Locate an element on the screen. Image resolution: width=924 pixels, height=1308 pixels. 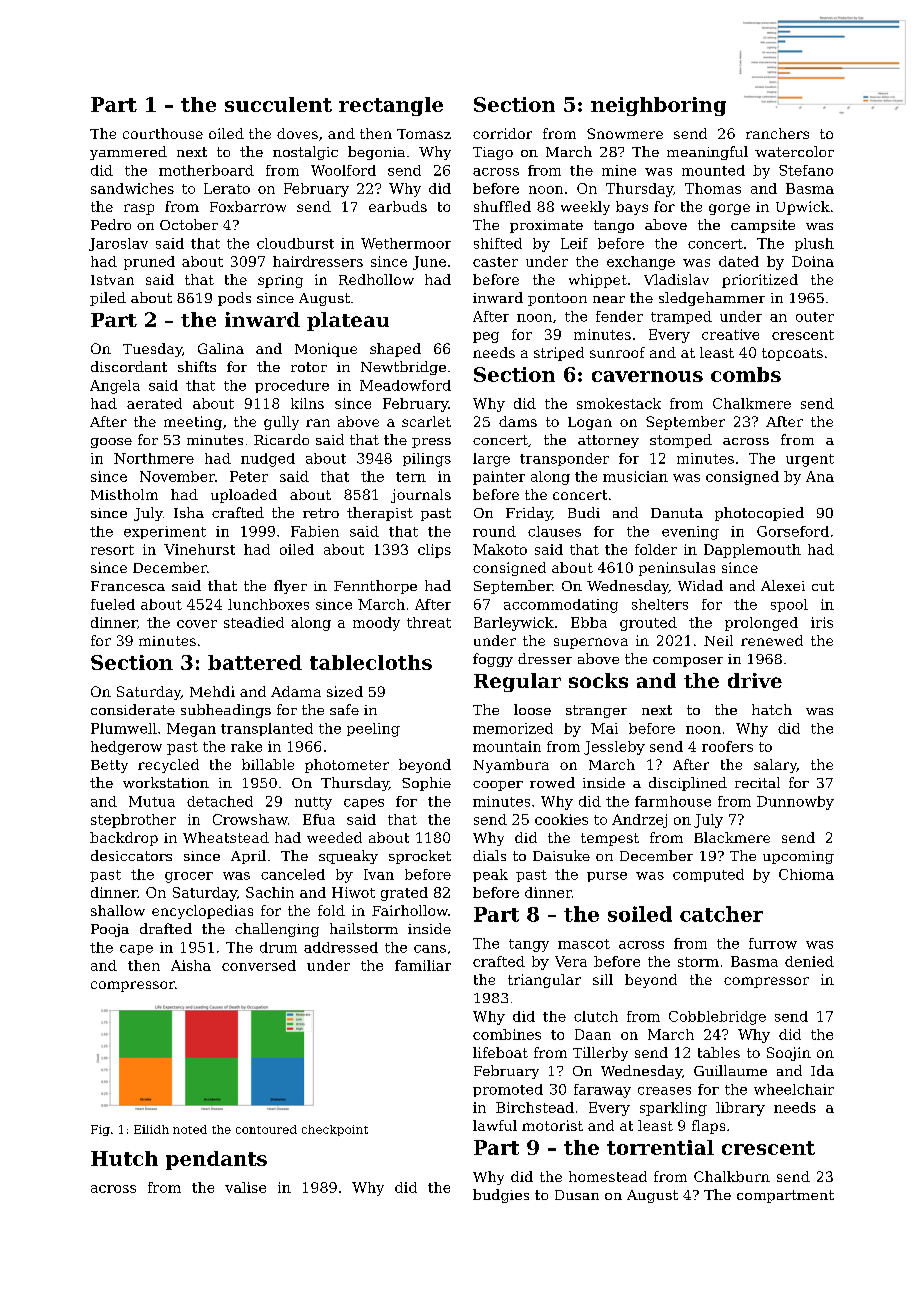
yammered is located at coordinates (128, 153).
